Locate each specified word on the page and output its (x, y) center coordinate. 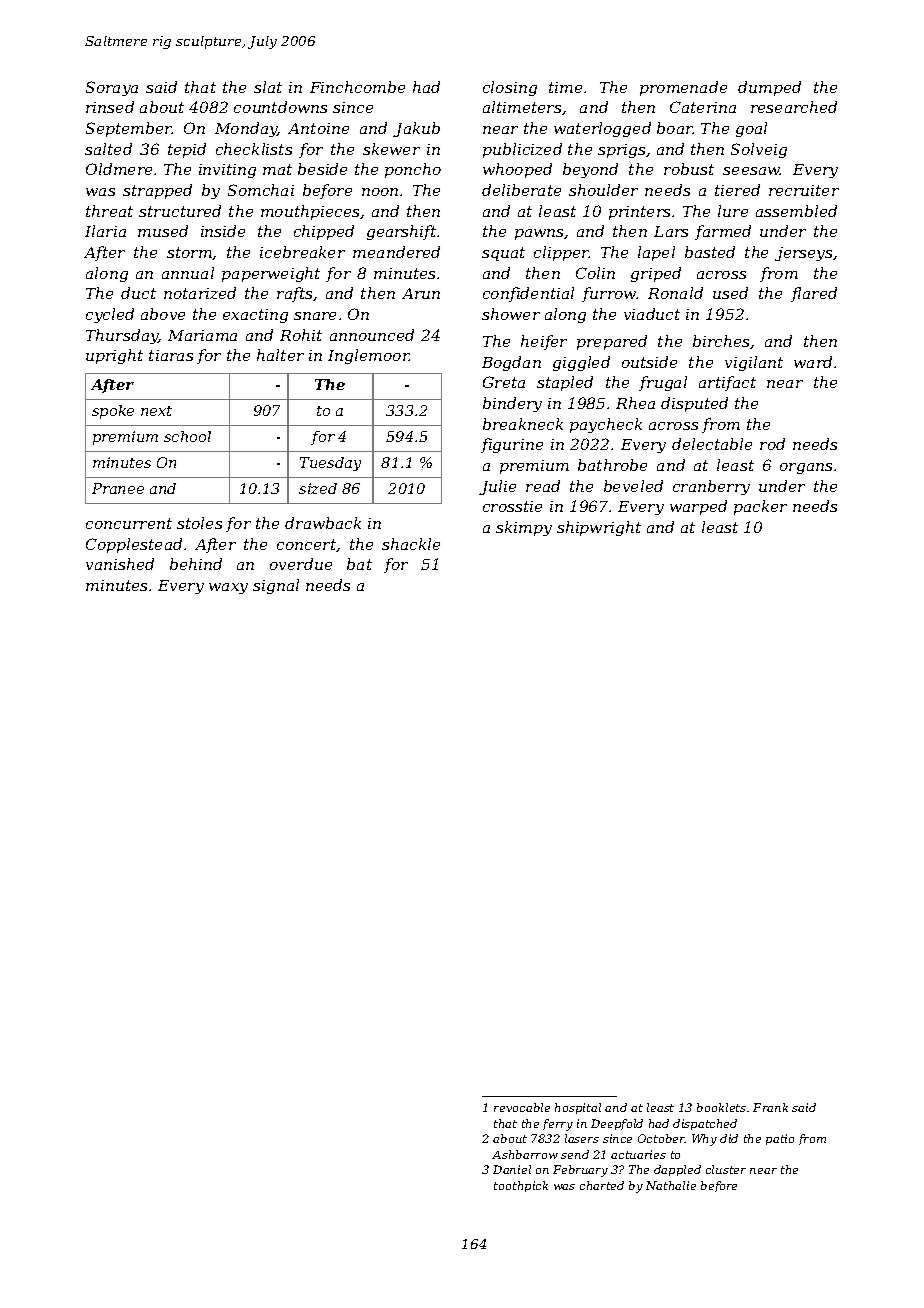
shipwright (599, 528)
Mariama (202, 335)
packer (760, 507)
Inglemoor (369, 356)
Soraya (112, 88)
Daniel (512, 1169)
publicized (522, 150)
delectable (712, 444)
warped (698, 507)
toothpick (521, 1186)
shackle (411, 544)
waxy (228, 588)
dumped (769, 88)
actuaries (638, 1154)
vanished (120, 564)
